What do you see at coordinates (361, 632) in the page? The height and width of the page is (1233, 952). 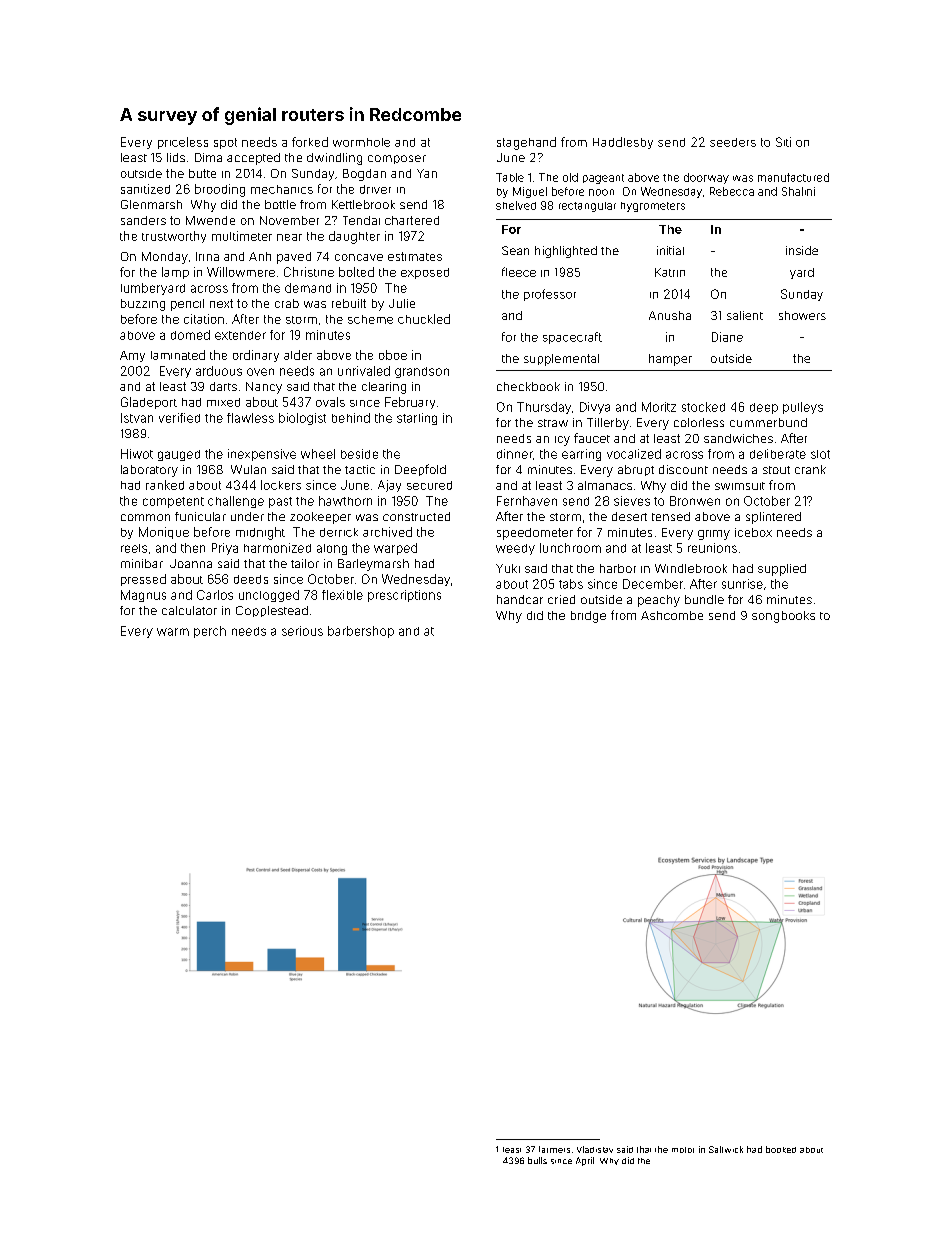 I see `barbershop` at bounding box center [361, 632].
